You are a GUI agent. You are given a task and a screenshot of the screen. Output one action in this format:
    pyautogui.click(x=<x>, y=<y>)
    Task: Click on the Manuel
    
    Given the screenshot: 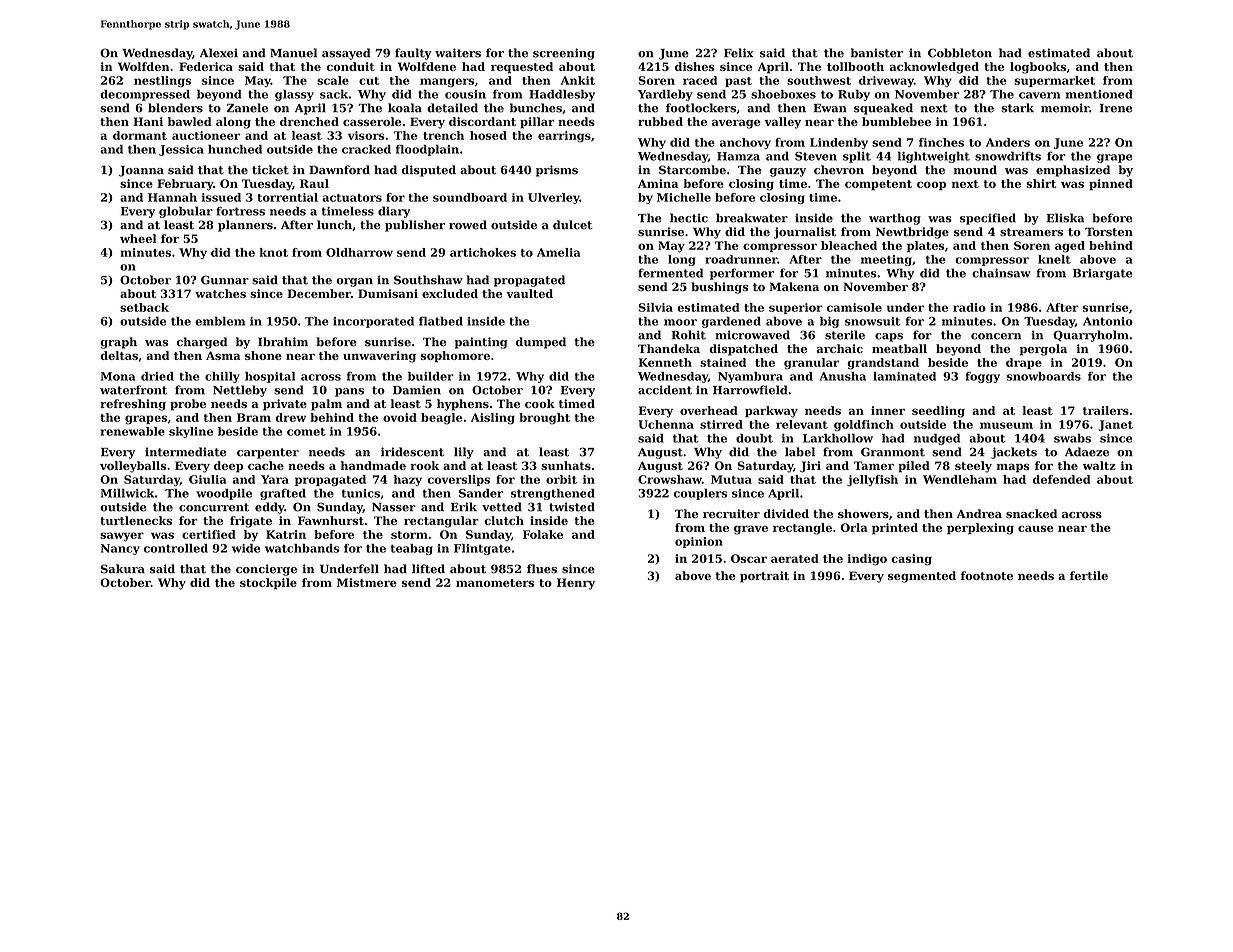 What is the action you would take?
    pyautogui.click(x=293, y=53)
